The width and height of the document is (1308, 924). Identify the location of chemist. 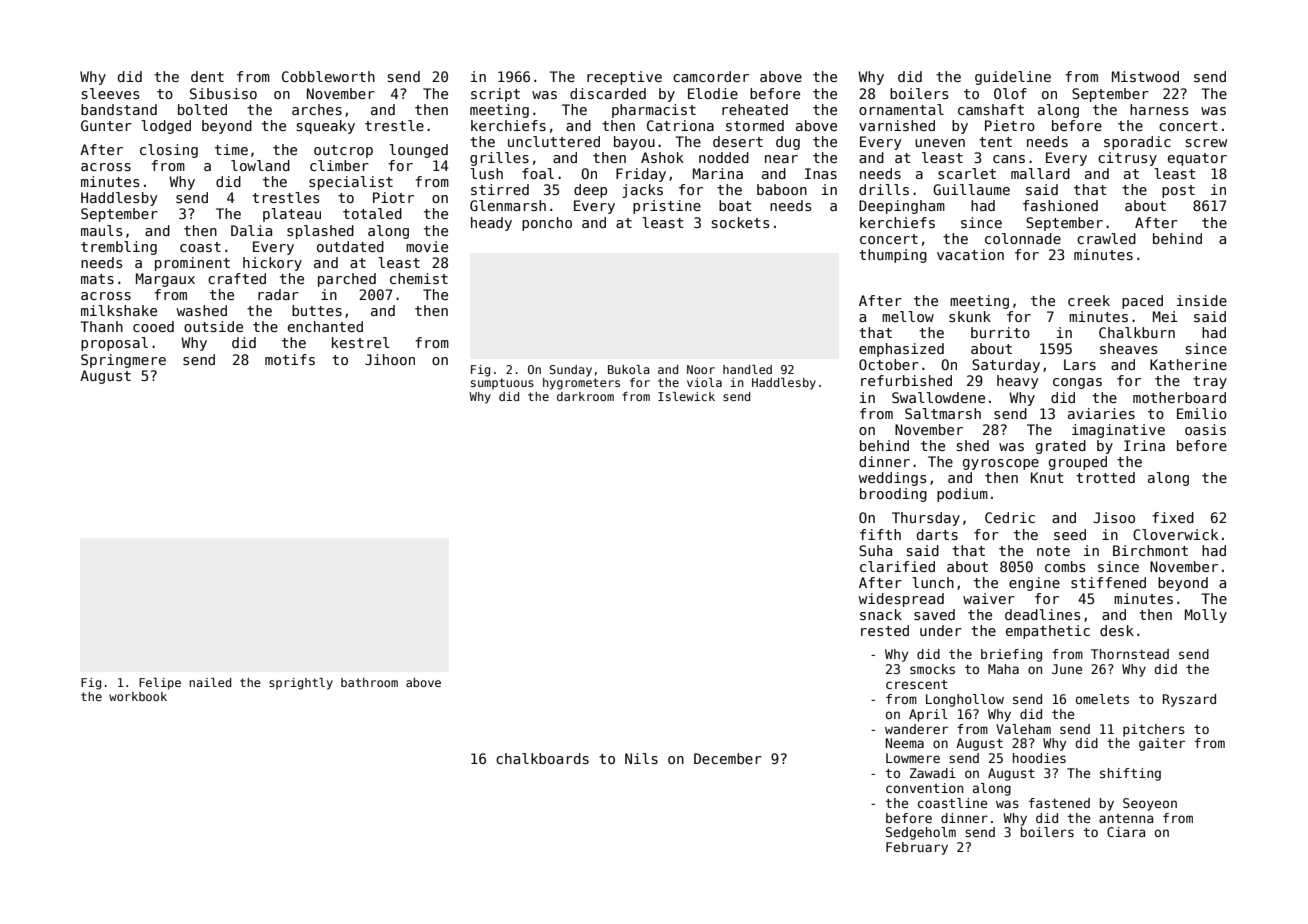
(419, 278).
